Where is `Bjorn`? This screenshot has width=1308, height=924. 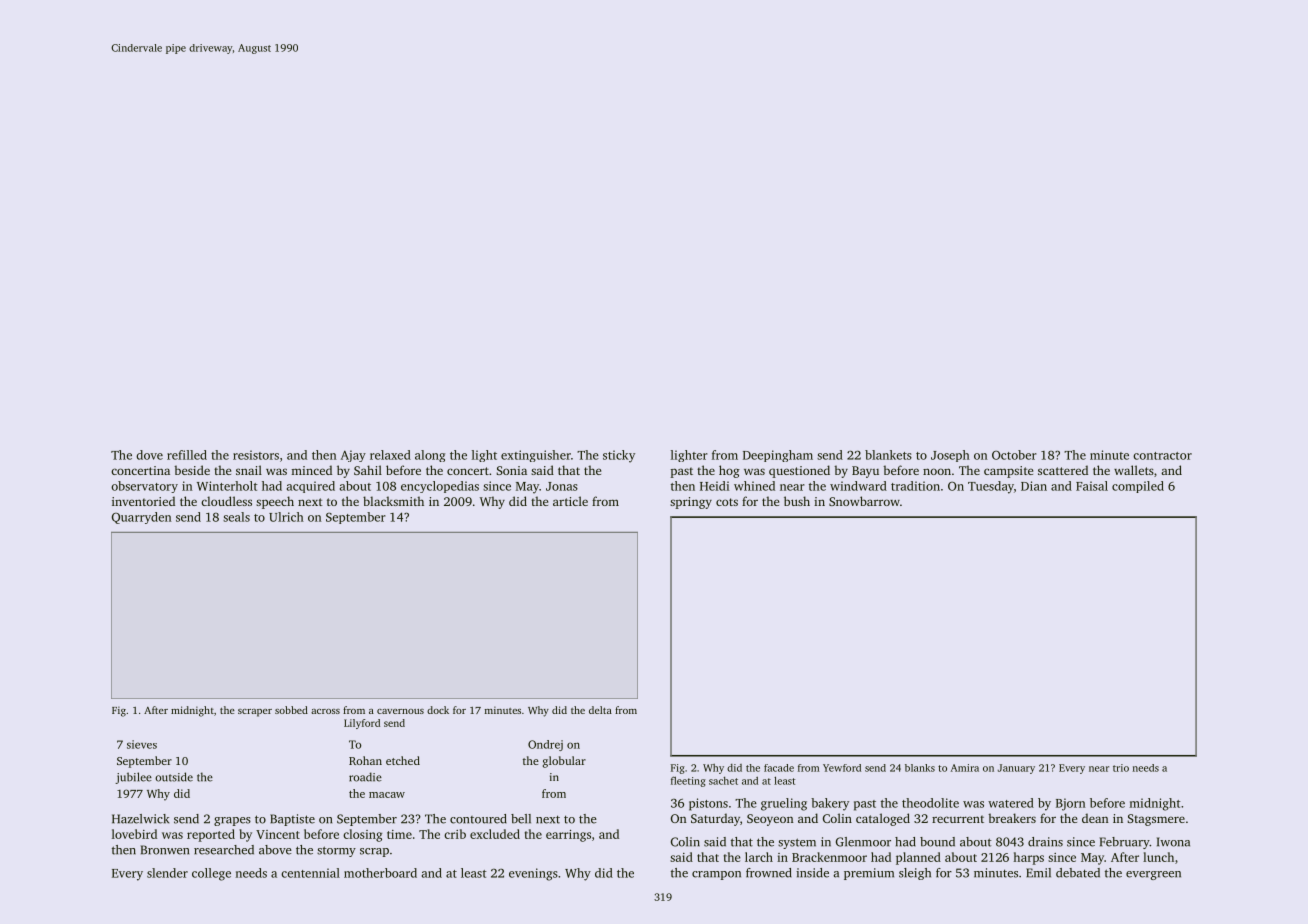
Bjorn is located at coordinates (1070, 804).
